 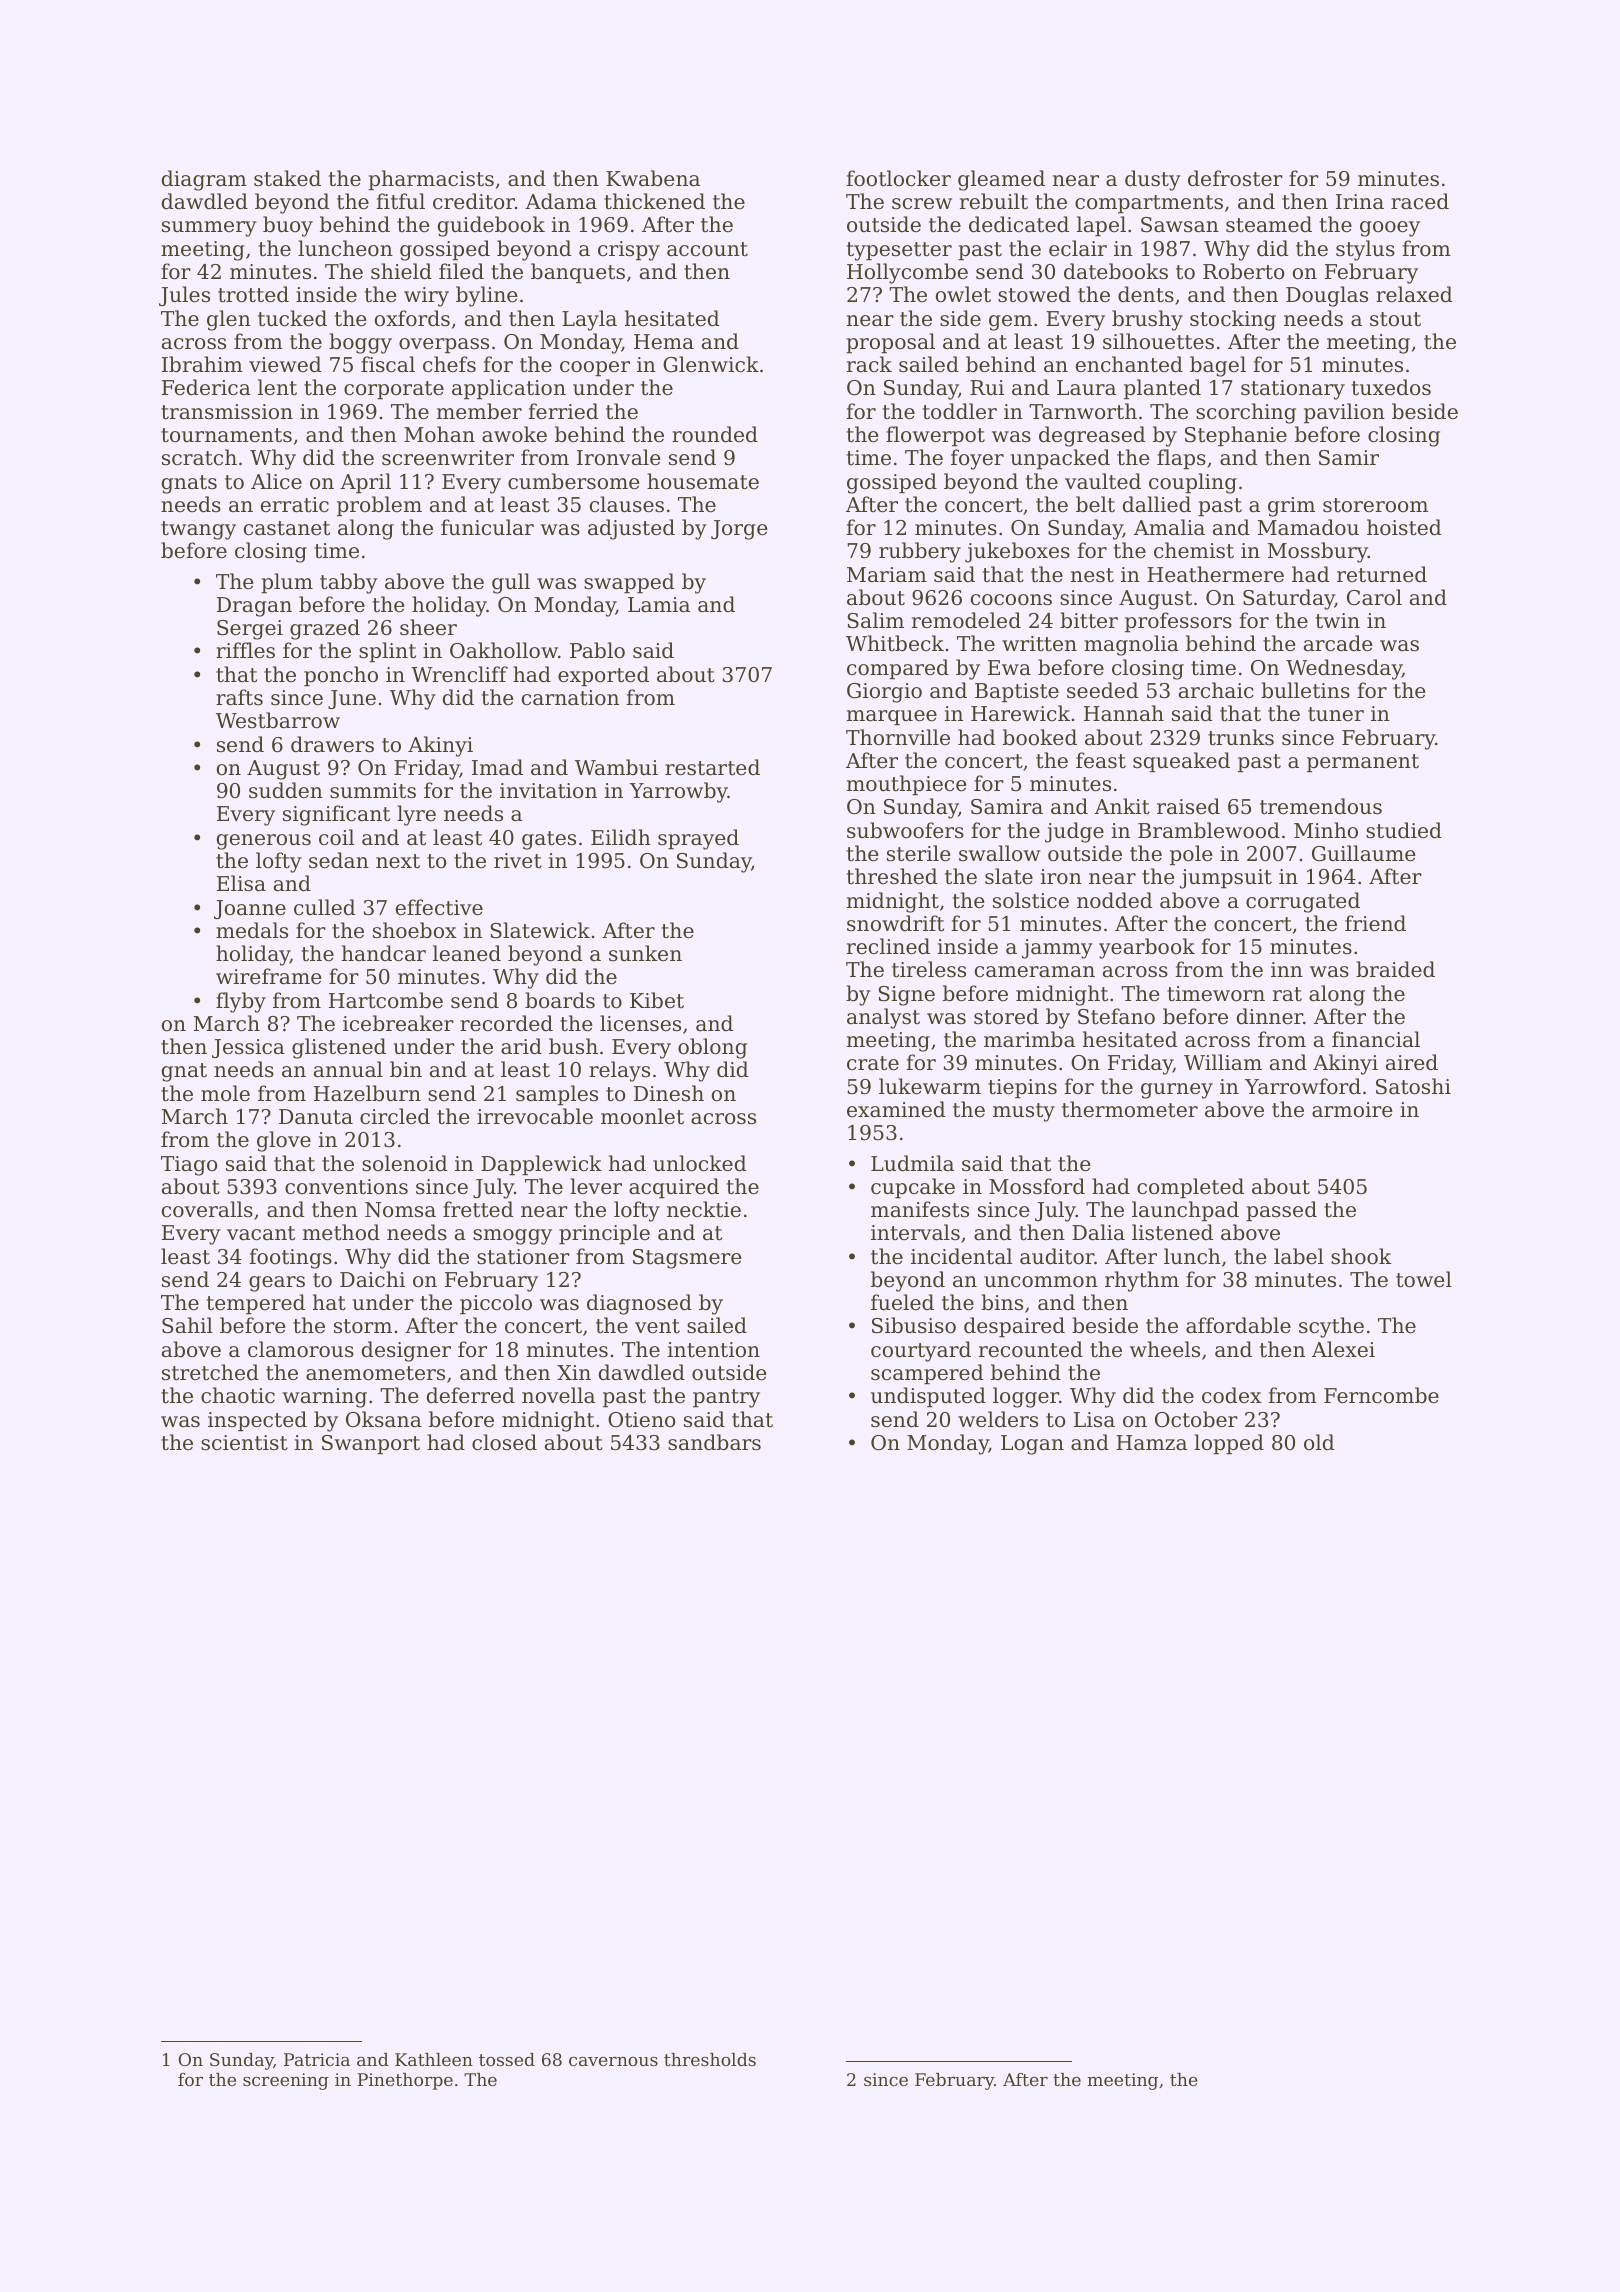 I want to click on relaxed, so click(x=1414, y=294).
